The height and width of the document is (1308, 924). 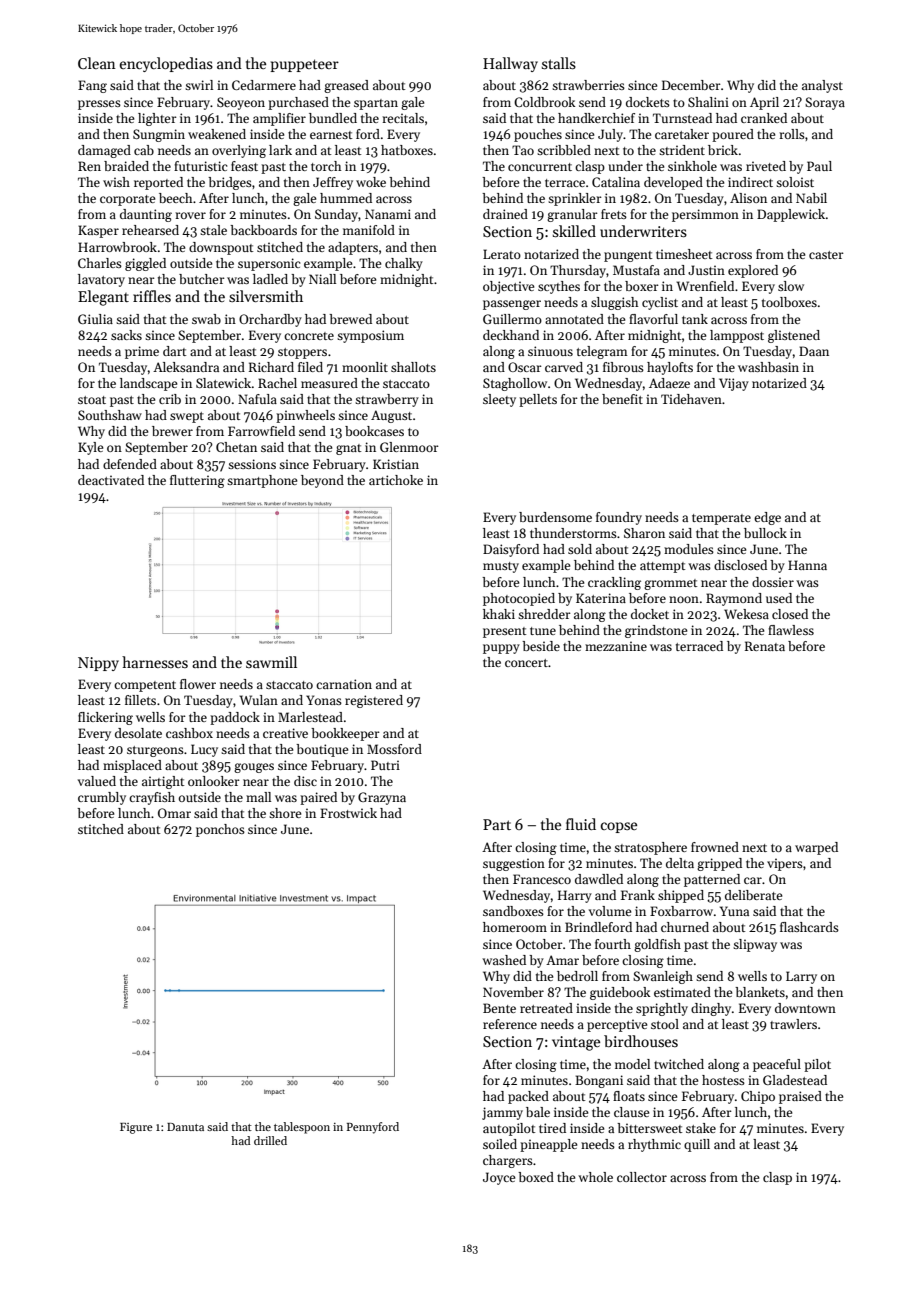 What do you see at coordinates (577, 976) in the document?
I see `bedroll` at bounding box center [577, 976].
